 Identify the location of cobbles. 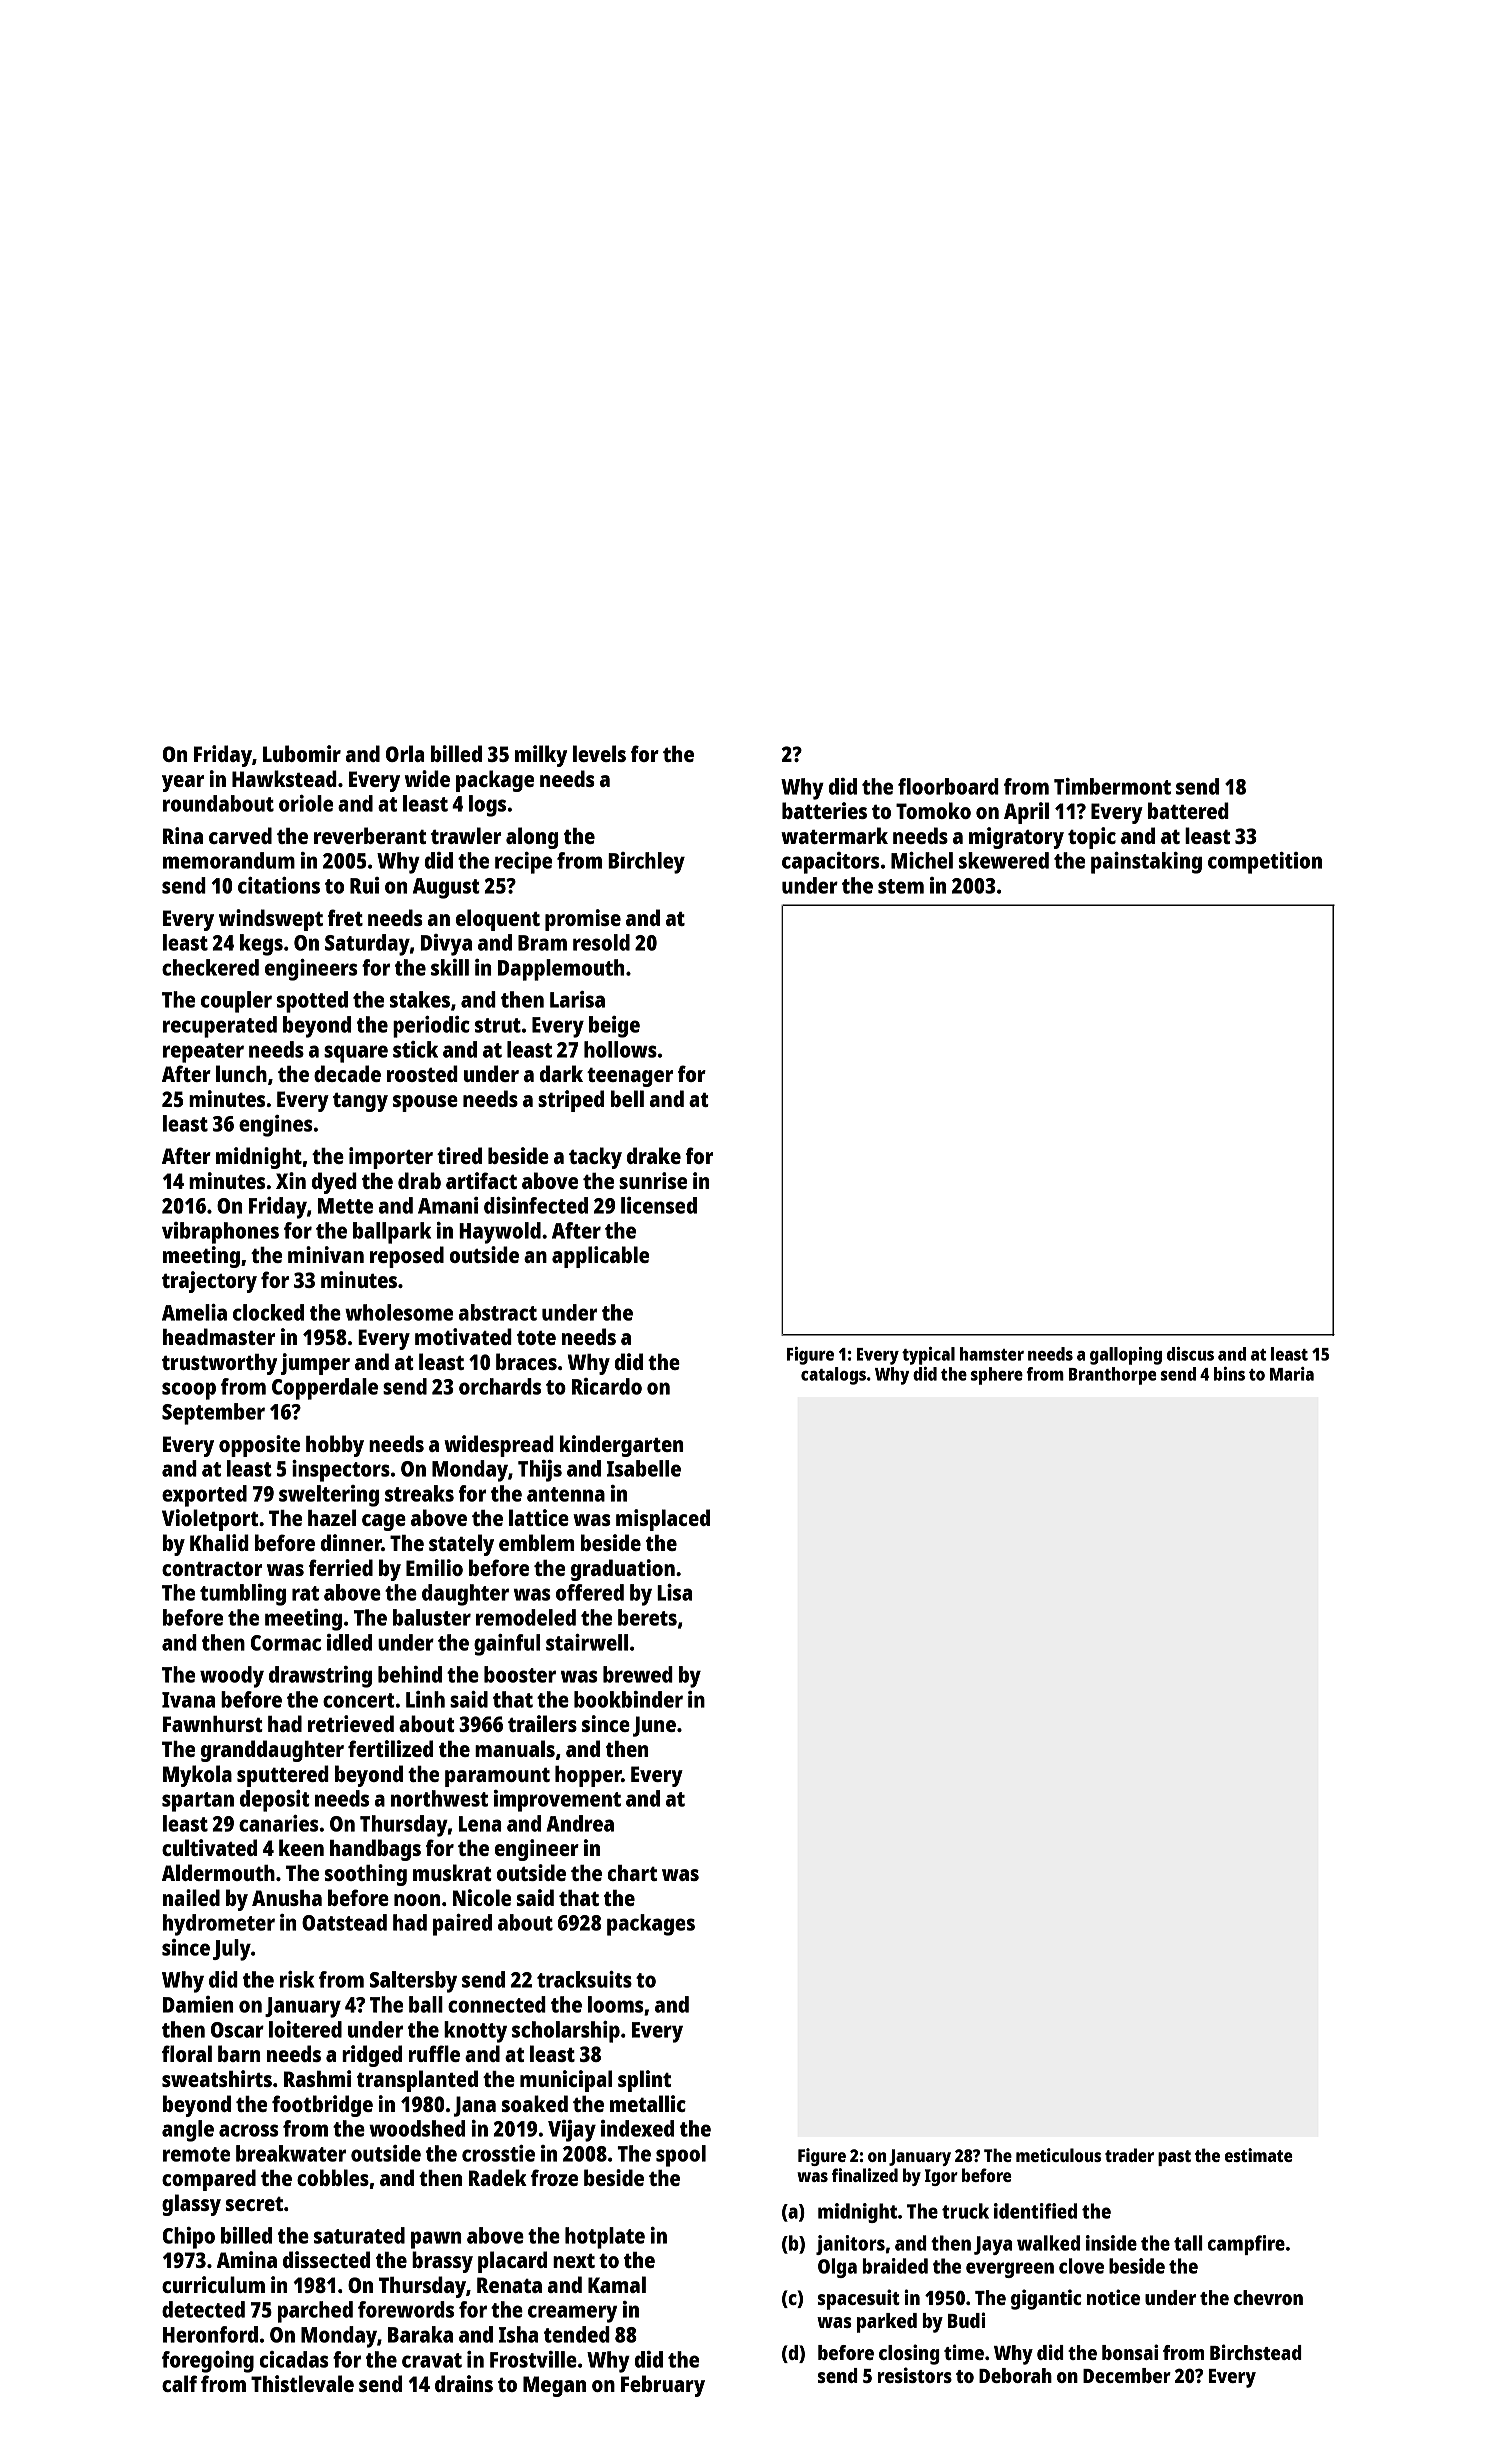
(333, 2177).
